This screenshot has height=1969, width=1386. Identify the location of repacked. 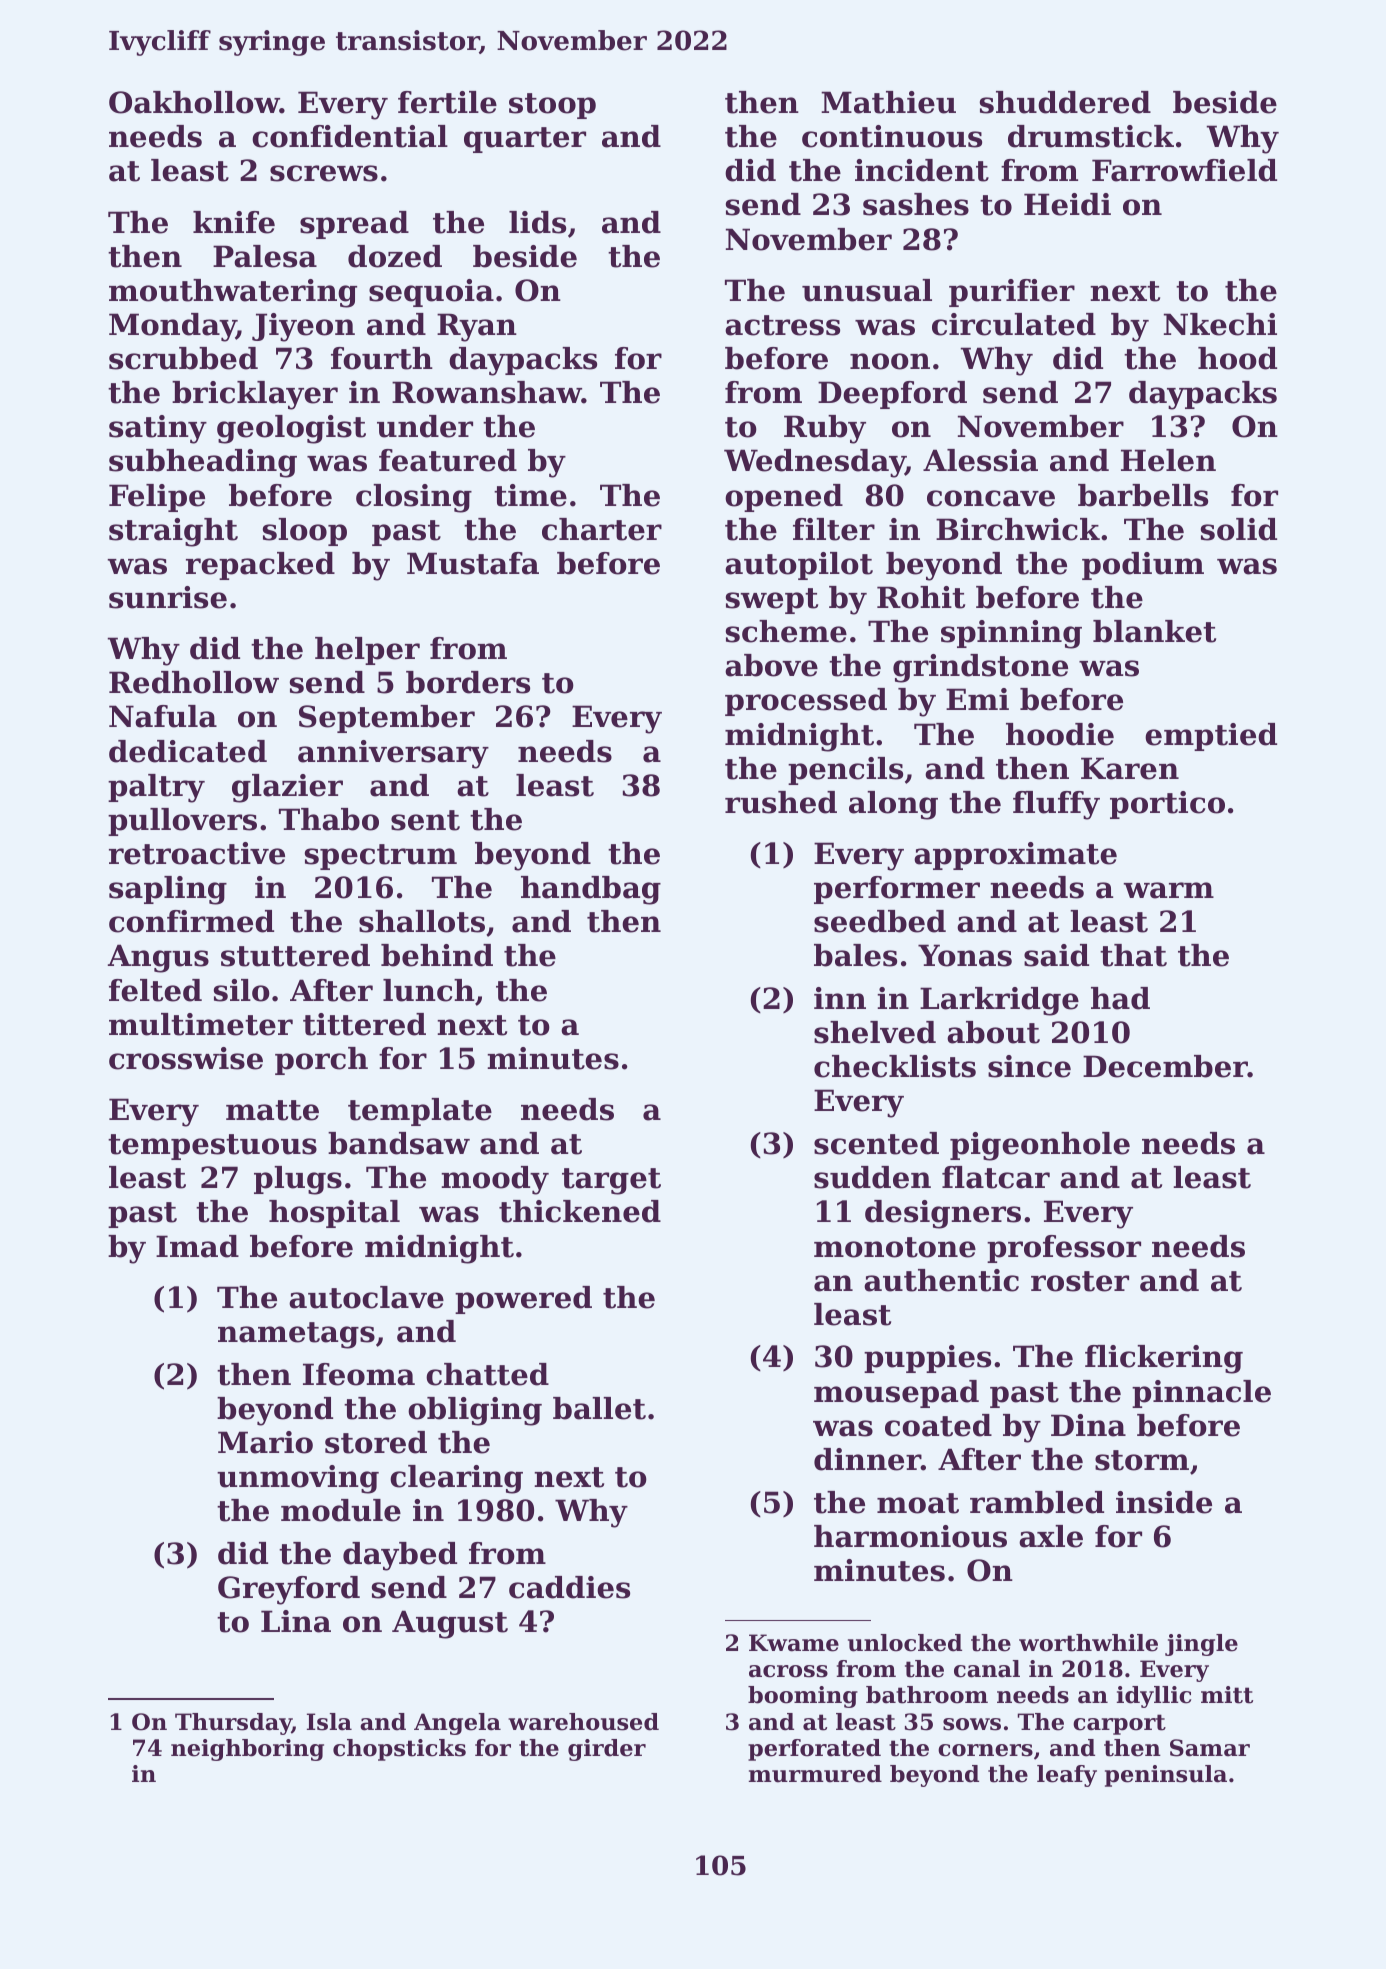
(260, 566).
